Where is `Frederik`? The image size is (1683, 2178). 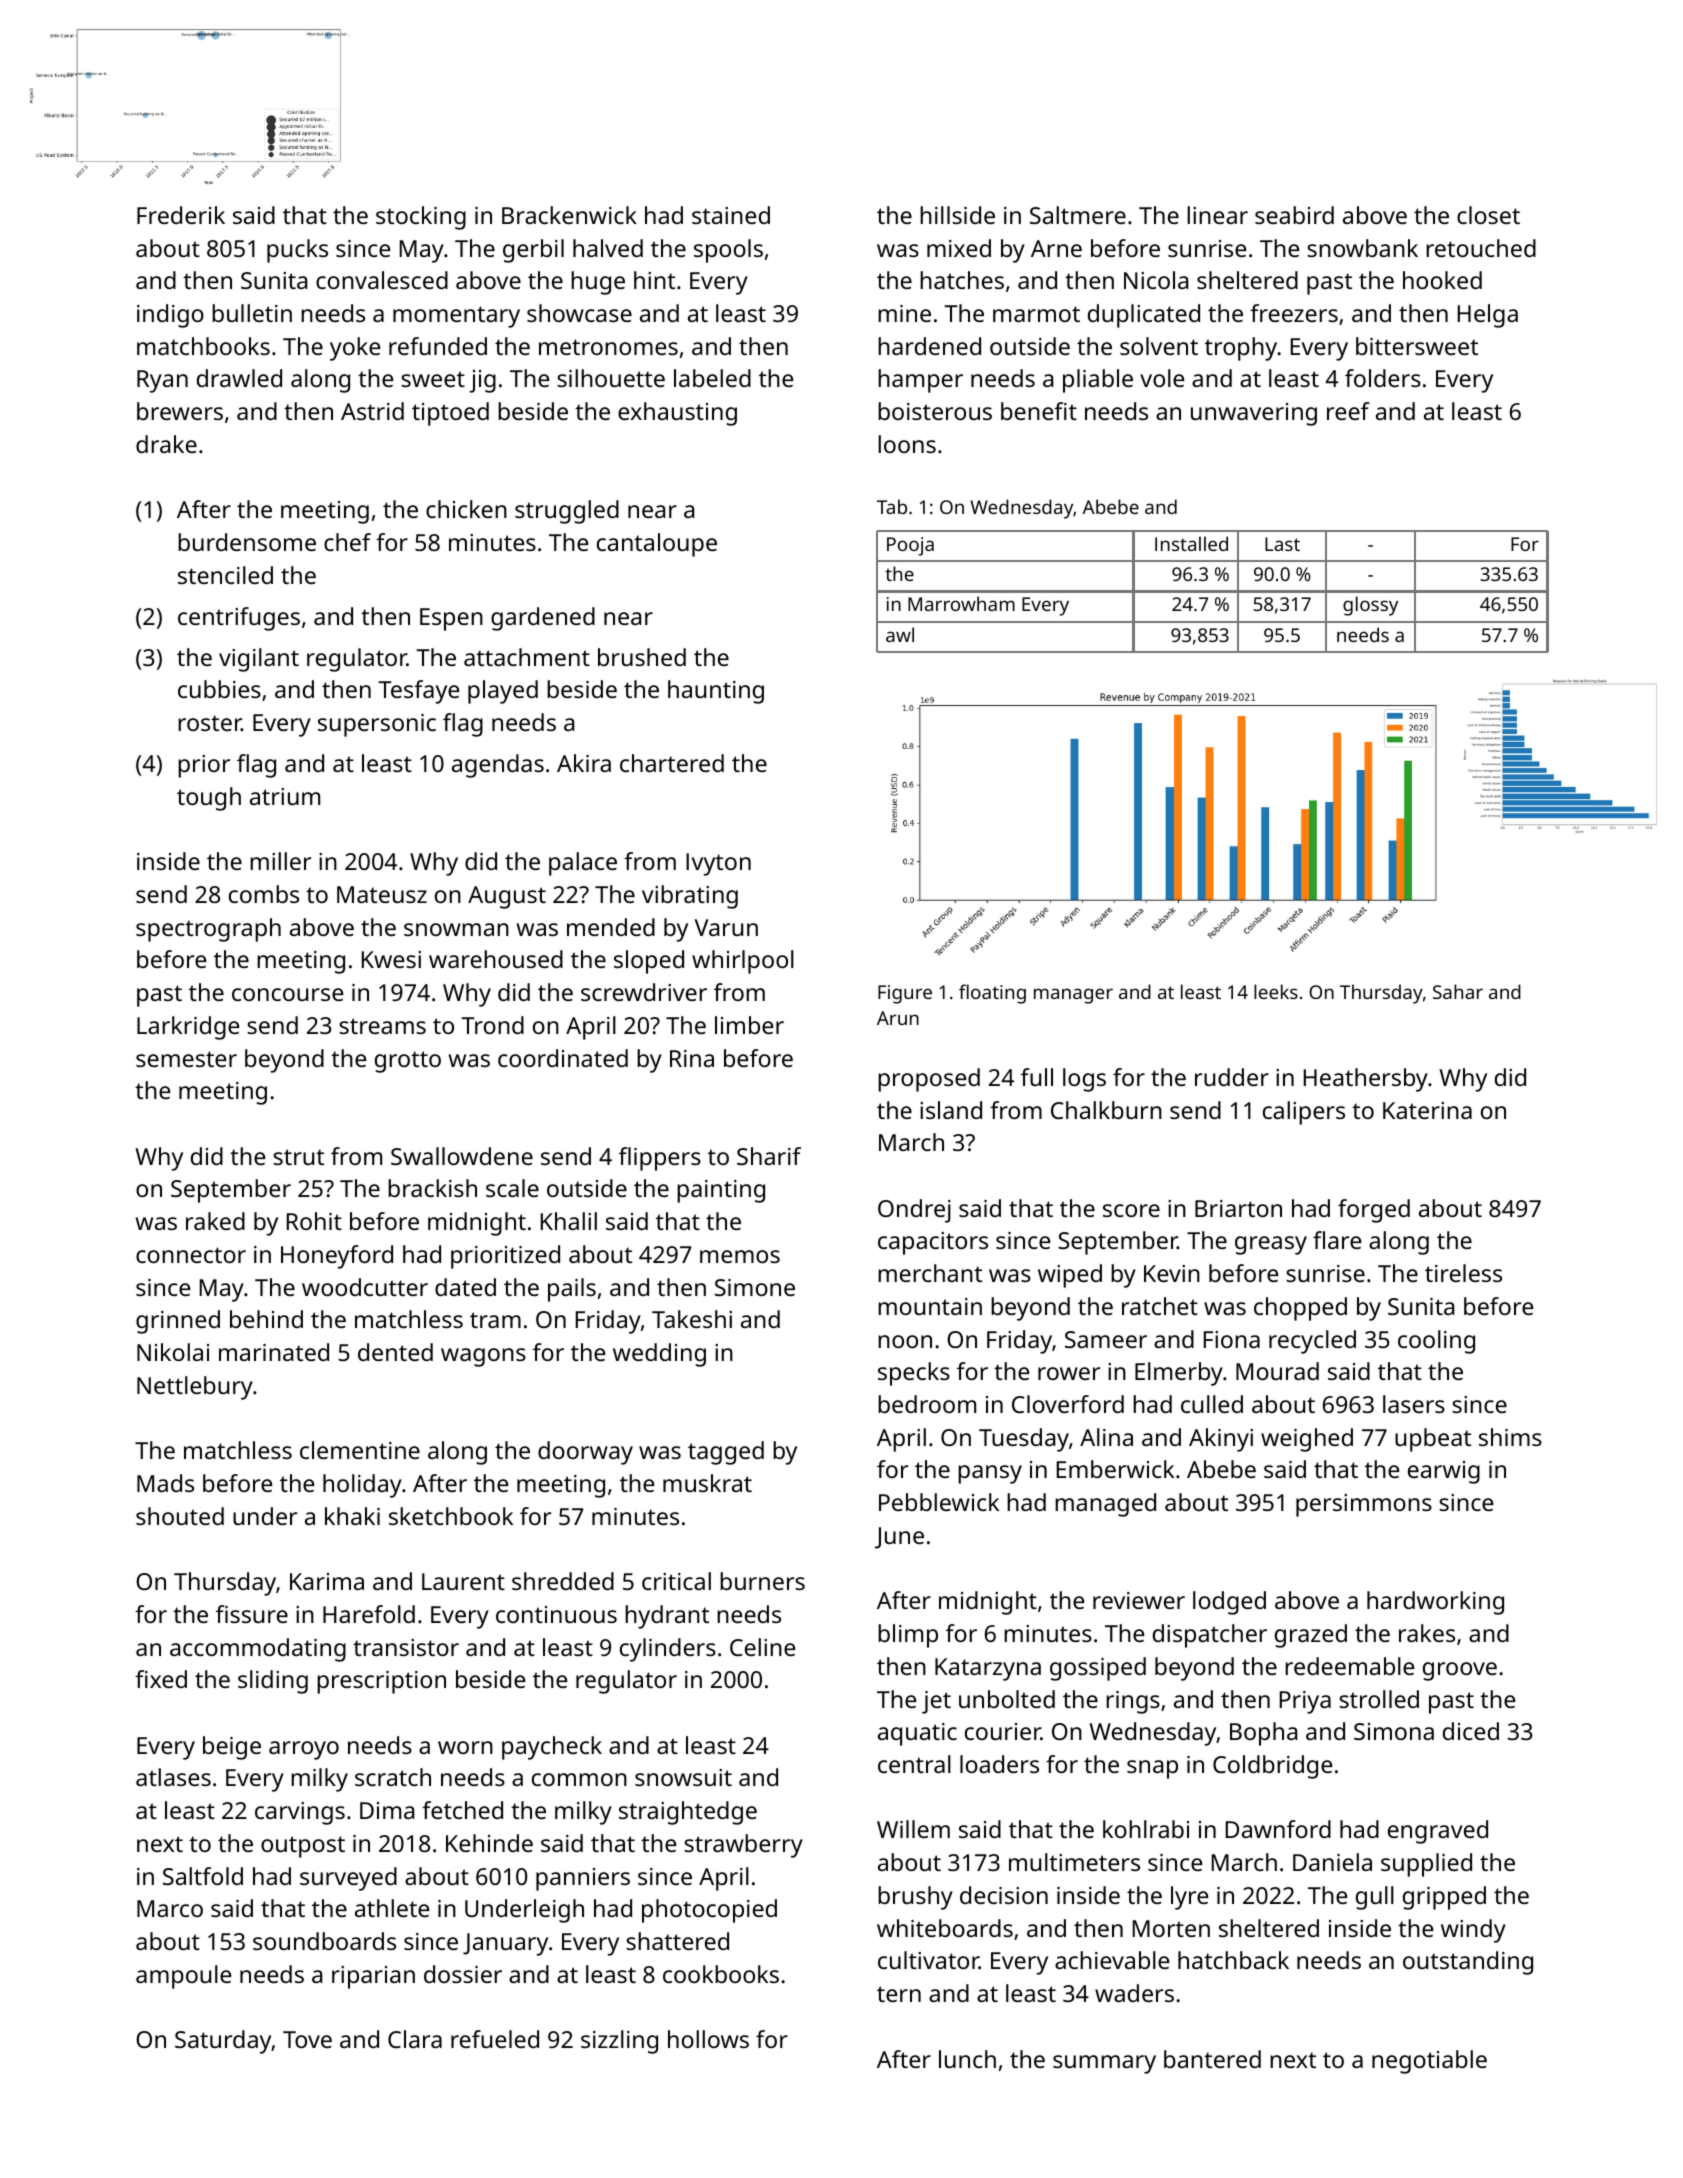 Frederik is located at coordinates (181, 215).
